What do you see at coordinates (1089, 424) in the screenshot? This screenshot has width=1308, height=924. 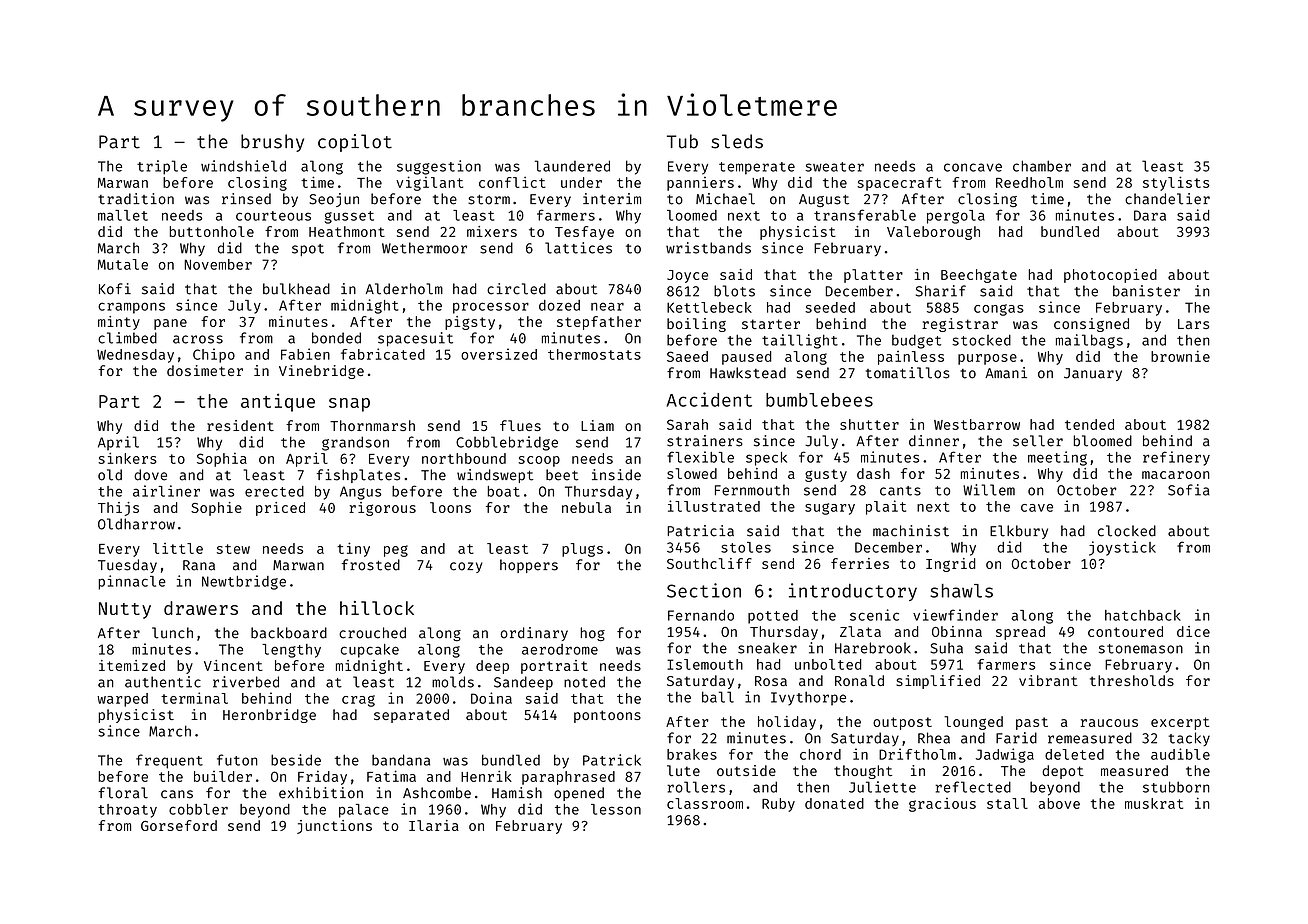 I see `tended` at bounding box center [1089, 424].
